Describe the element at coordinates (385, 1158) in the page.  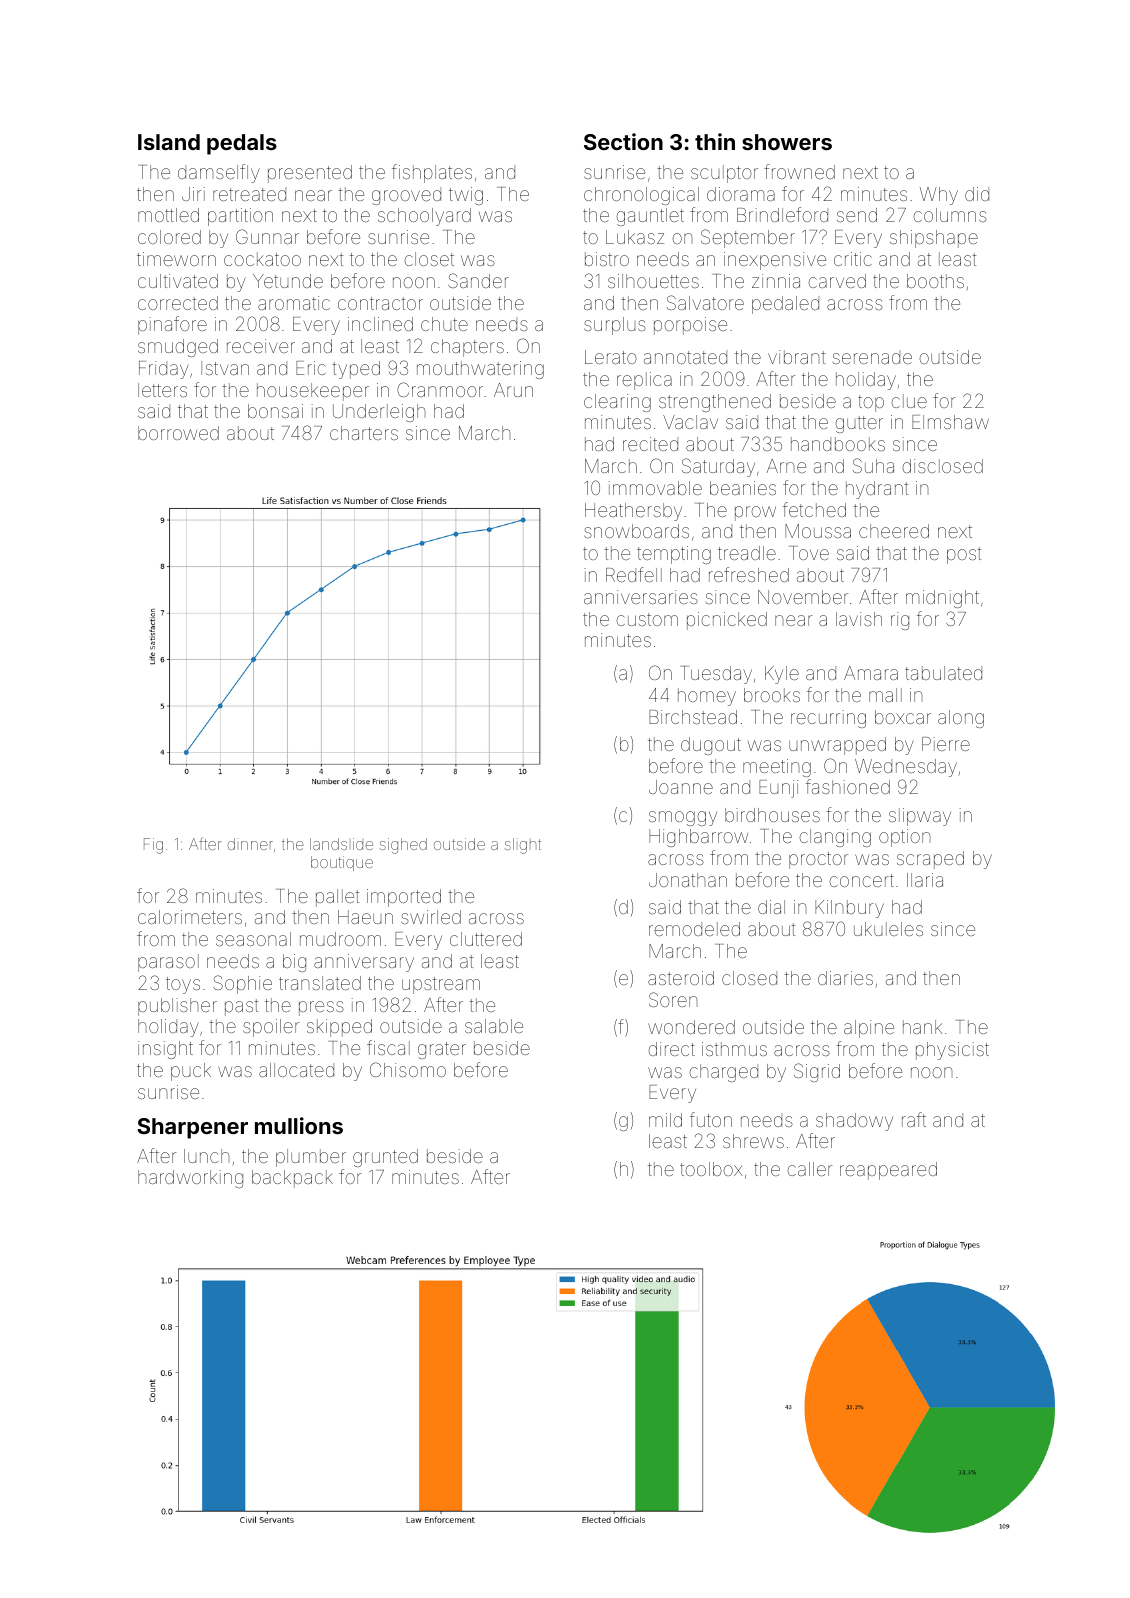
I see `grunted` at that location.
